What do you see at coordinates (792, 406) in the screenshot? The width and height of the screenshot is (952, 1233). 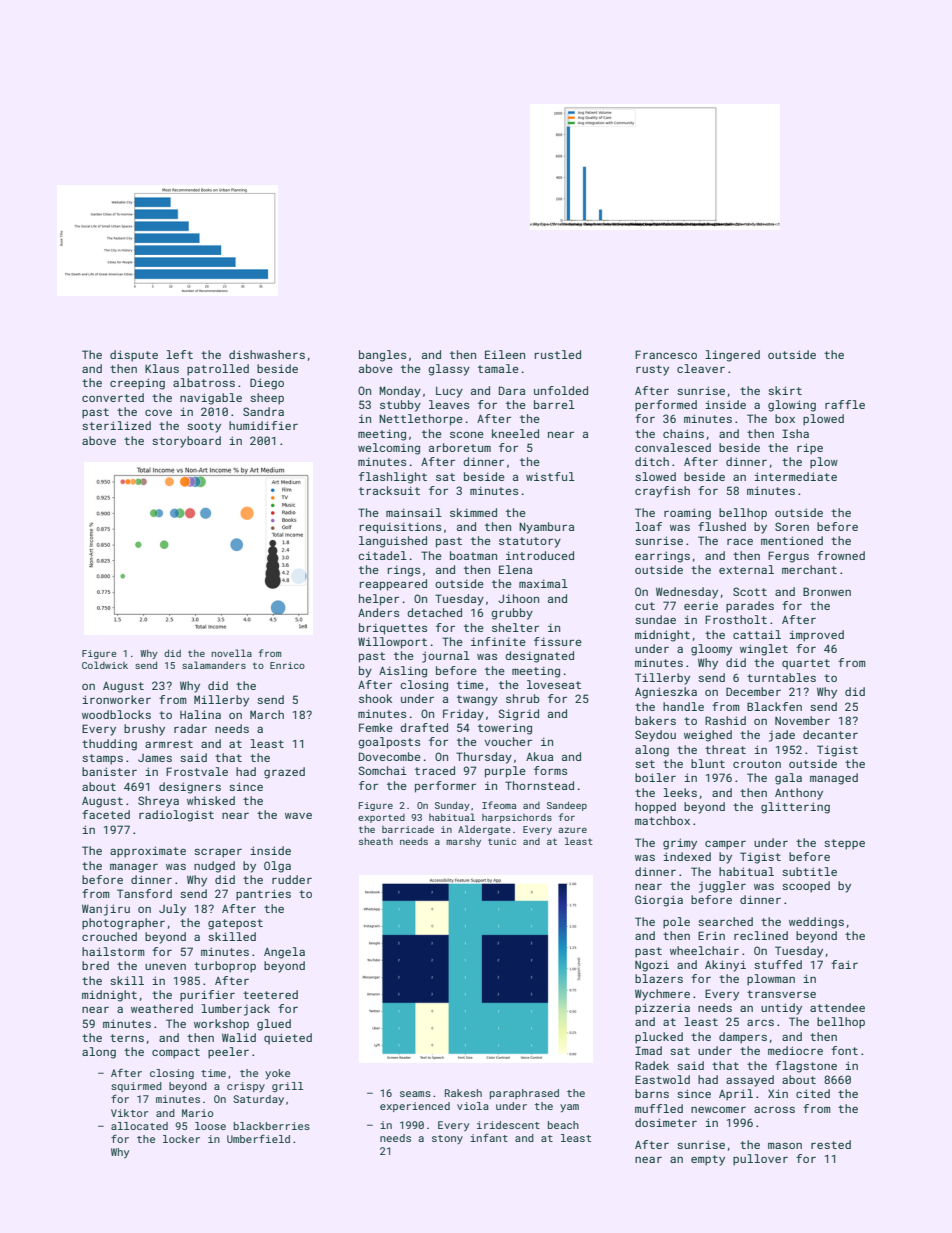 I see `glowing` at bounding box center [792, 406].
